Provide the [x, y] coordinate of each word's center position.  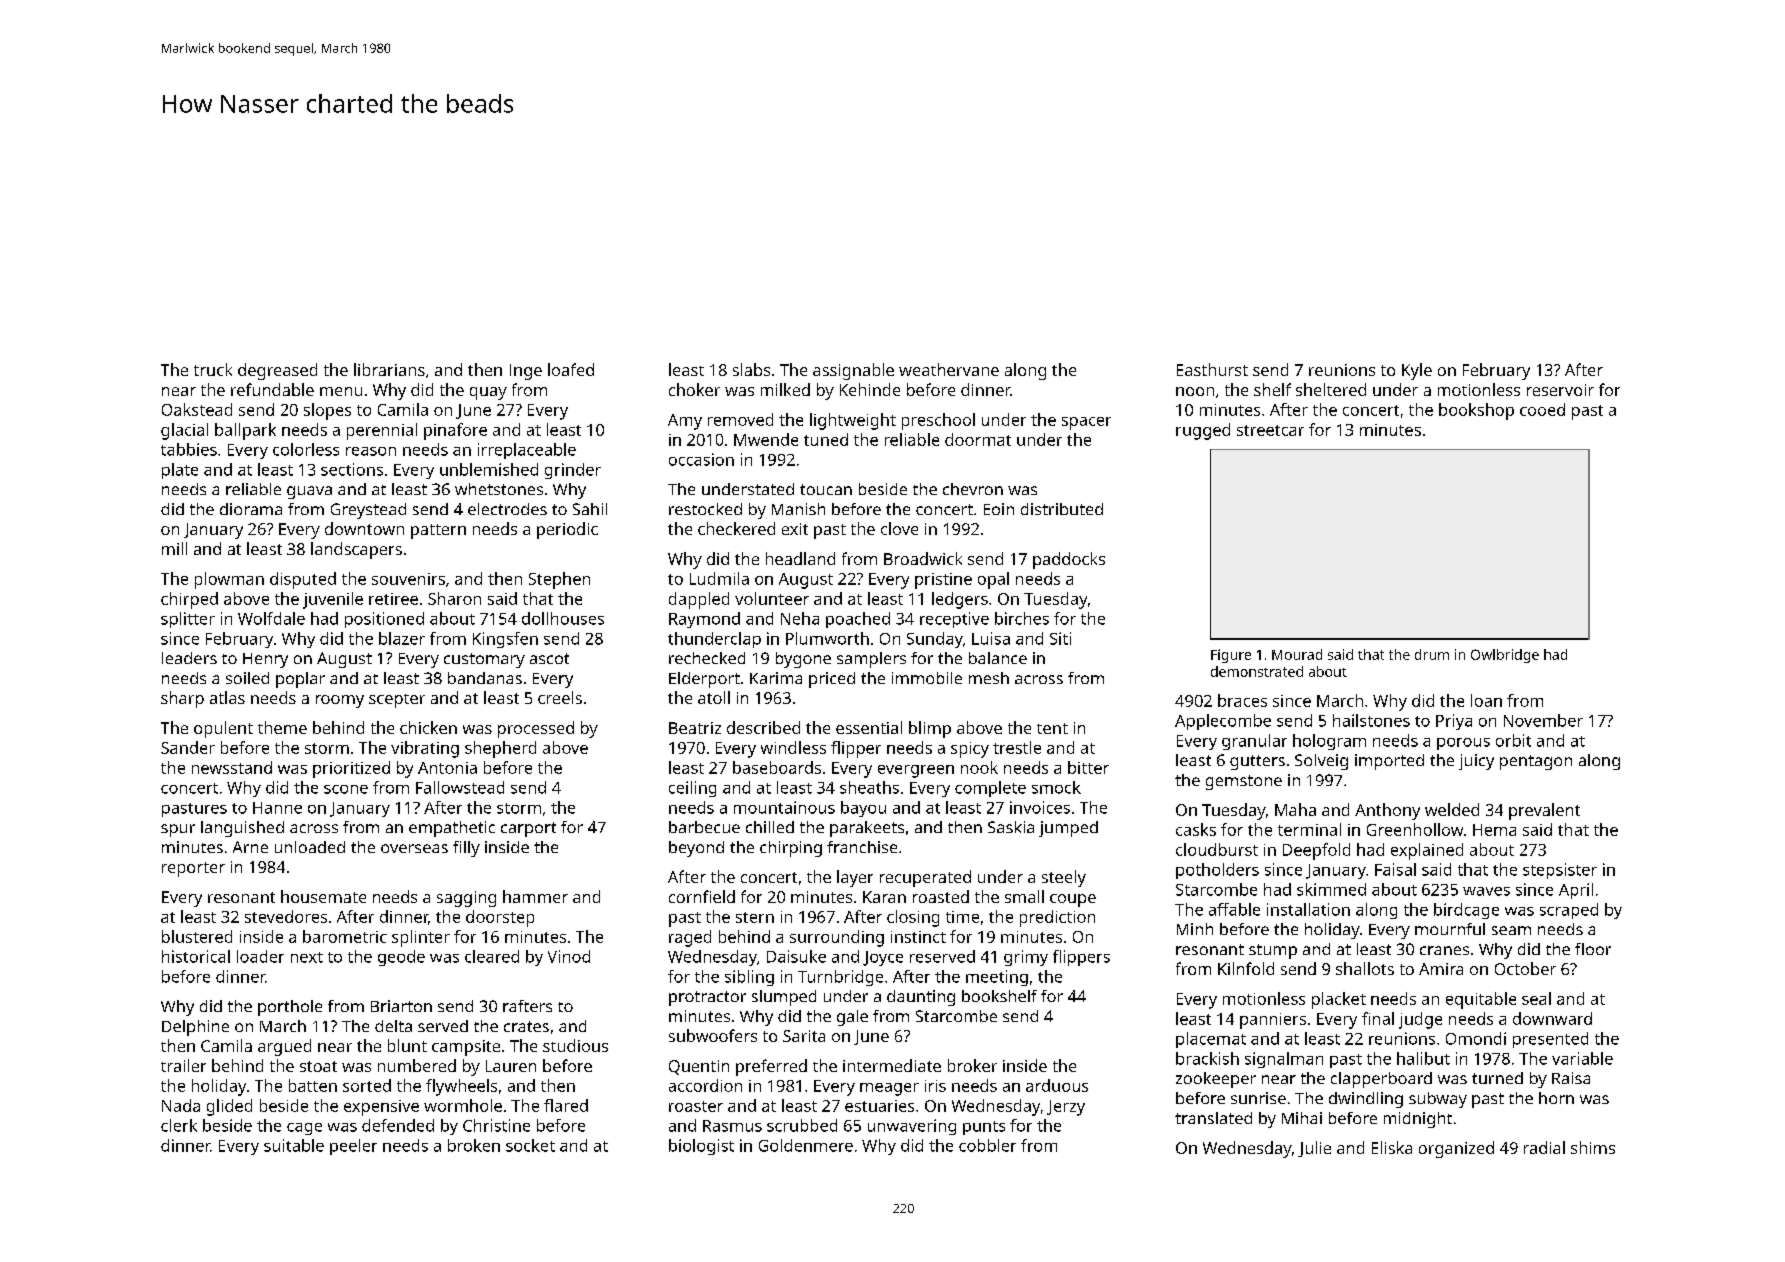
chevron [973, 489]
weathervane [949, 369]
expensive [381, 1108]
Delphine [195, 1028]
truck [213, 369]
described [763, 727]
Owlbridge [1505, 656]
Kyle [1417, 371]
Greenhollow [1415, 829]
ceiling [692, 789]
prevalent [1544, 811]
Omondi [1476, 1038]
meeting [997, 978]
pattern [438, 531]
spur [178, 830]
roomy [340, 701]
